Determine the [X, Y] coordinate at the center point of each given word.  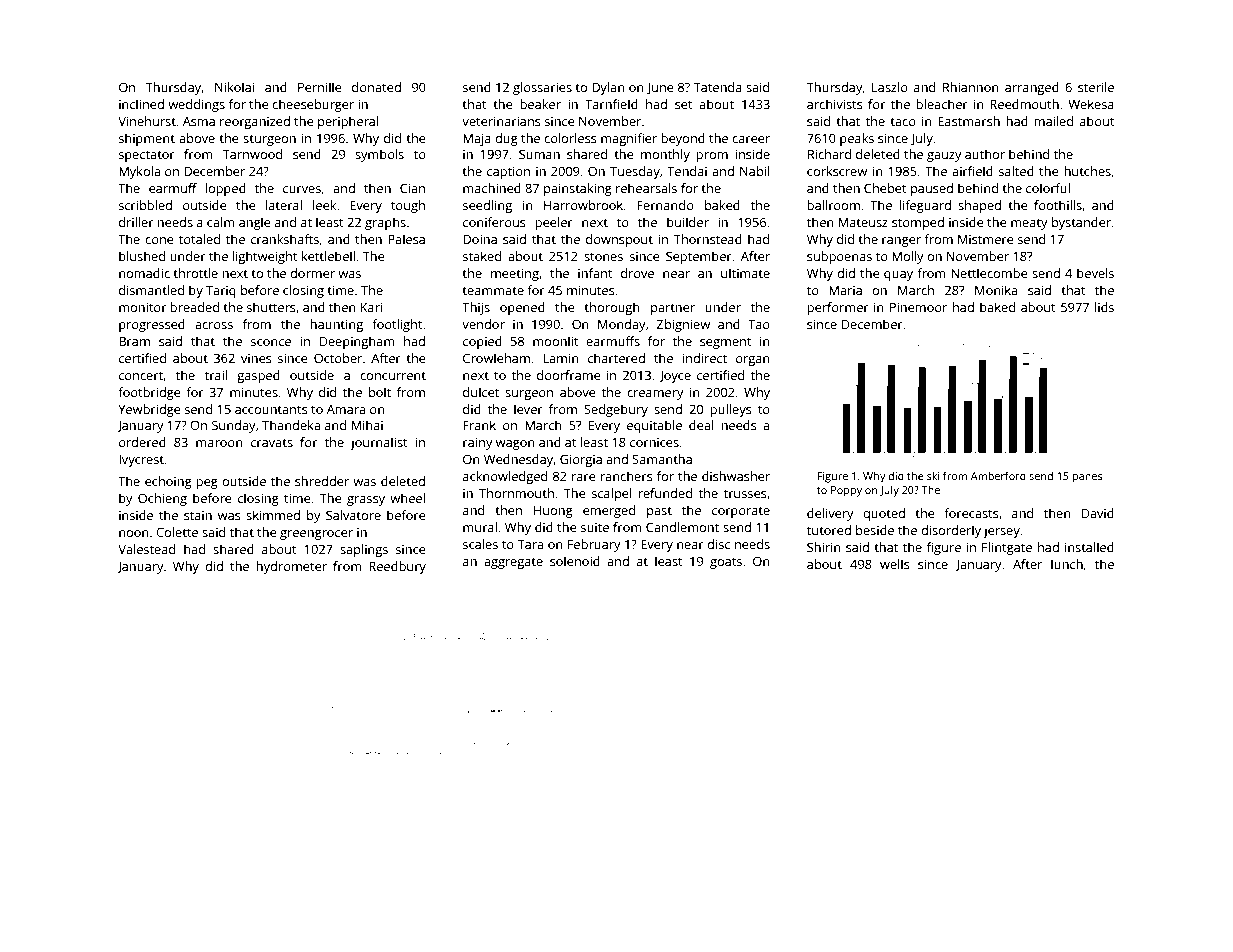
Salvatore [353, 515]
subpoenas [839, 257]
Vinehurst [147, 121]
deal [701, 425]
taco [903, 121]
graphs [385, 223]
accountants [271, 409]
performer [838, 308]
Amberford [998, 475]
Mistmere [986, 239]
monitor [143, 307]
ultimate [745, 273]
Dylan [608, 88]
